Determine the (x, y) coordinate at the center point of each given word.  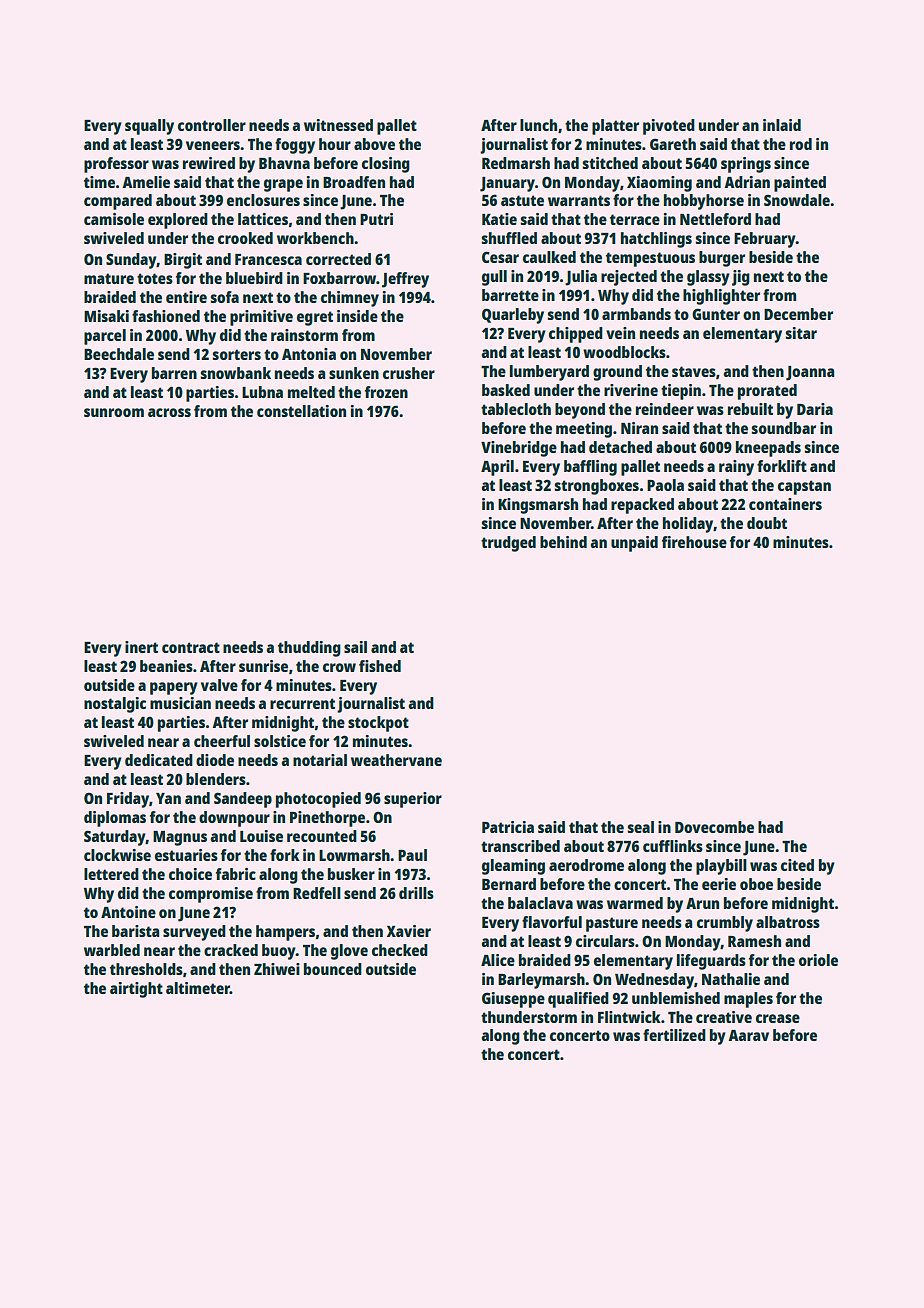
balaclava (540, 903)
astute (522, 200)
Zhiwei (277, 969)
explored (178, 221)
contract (191, 647)
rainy (736, 468)
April (497, 468)
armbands (636, 314)
